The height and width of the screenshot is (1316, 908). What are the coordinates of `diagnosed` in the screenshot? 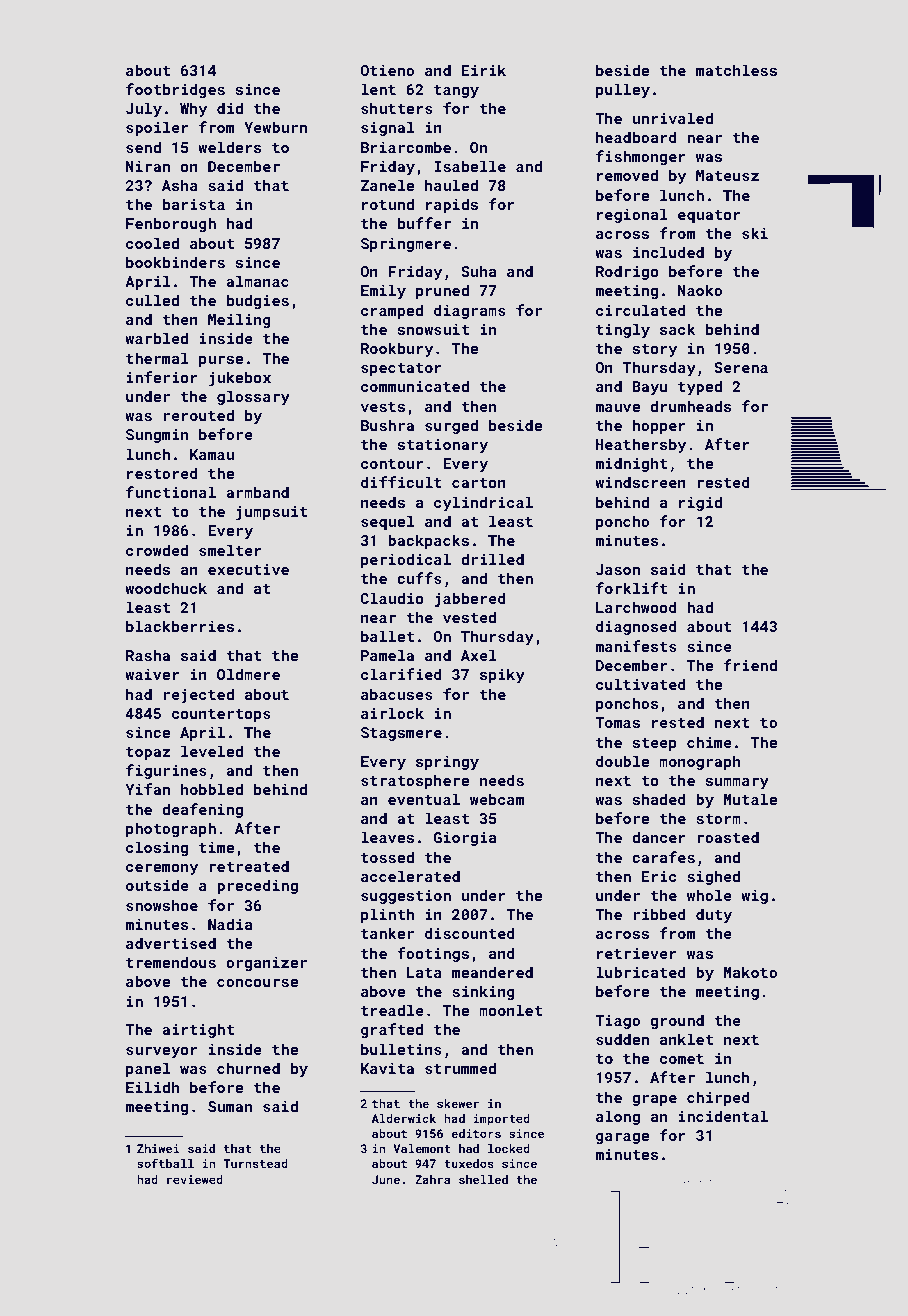 It's located at (636, 627).
